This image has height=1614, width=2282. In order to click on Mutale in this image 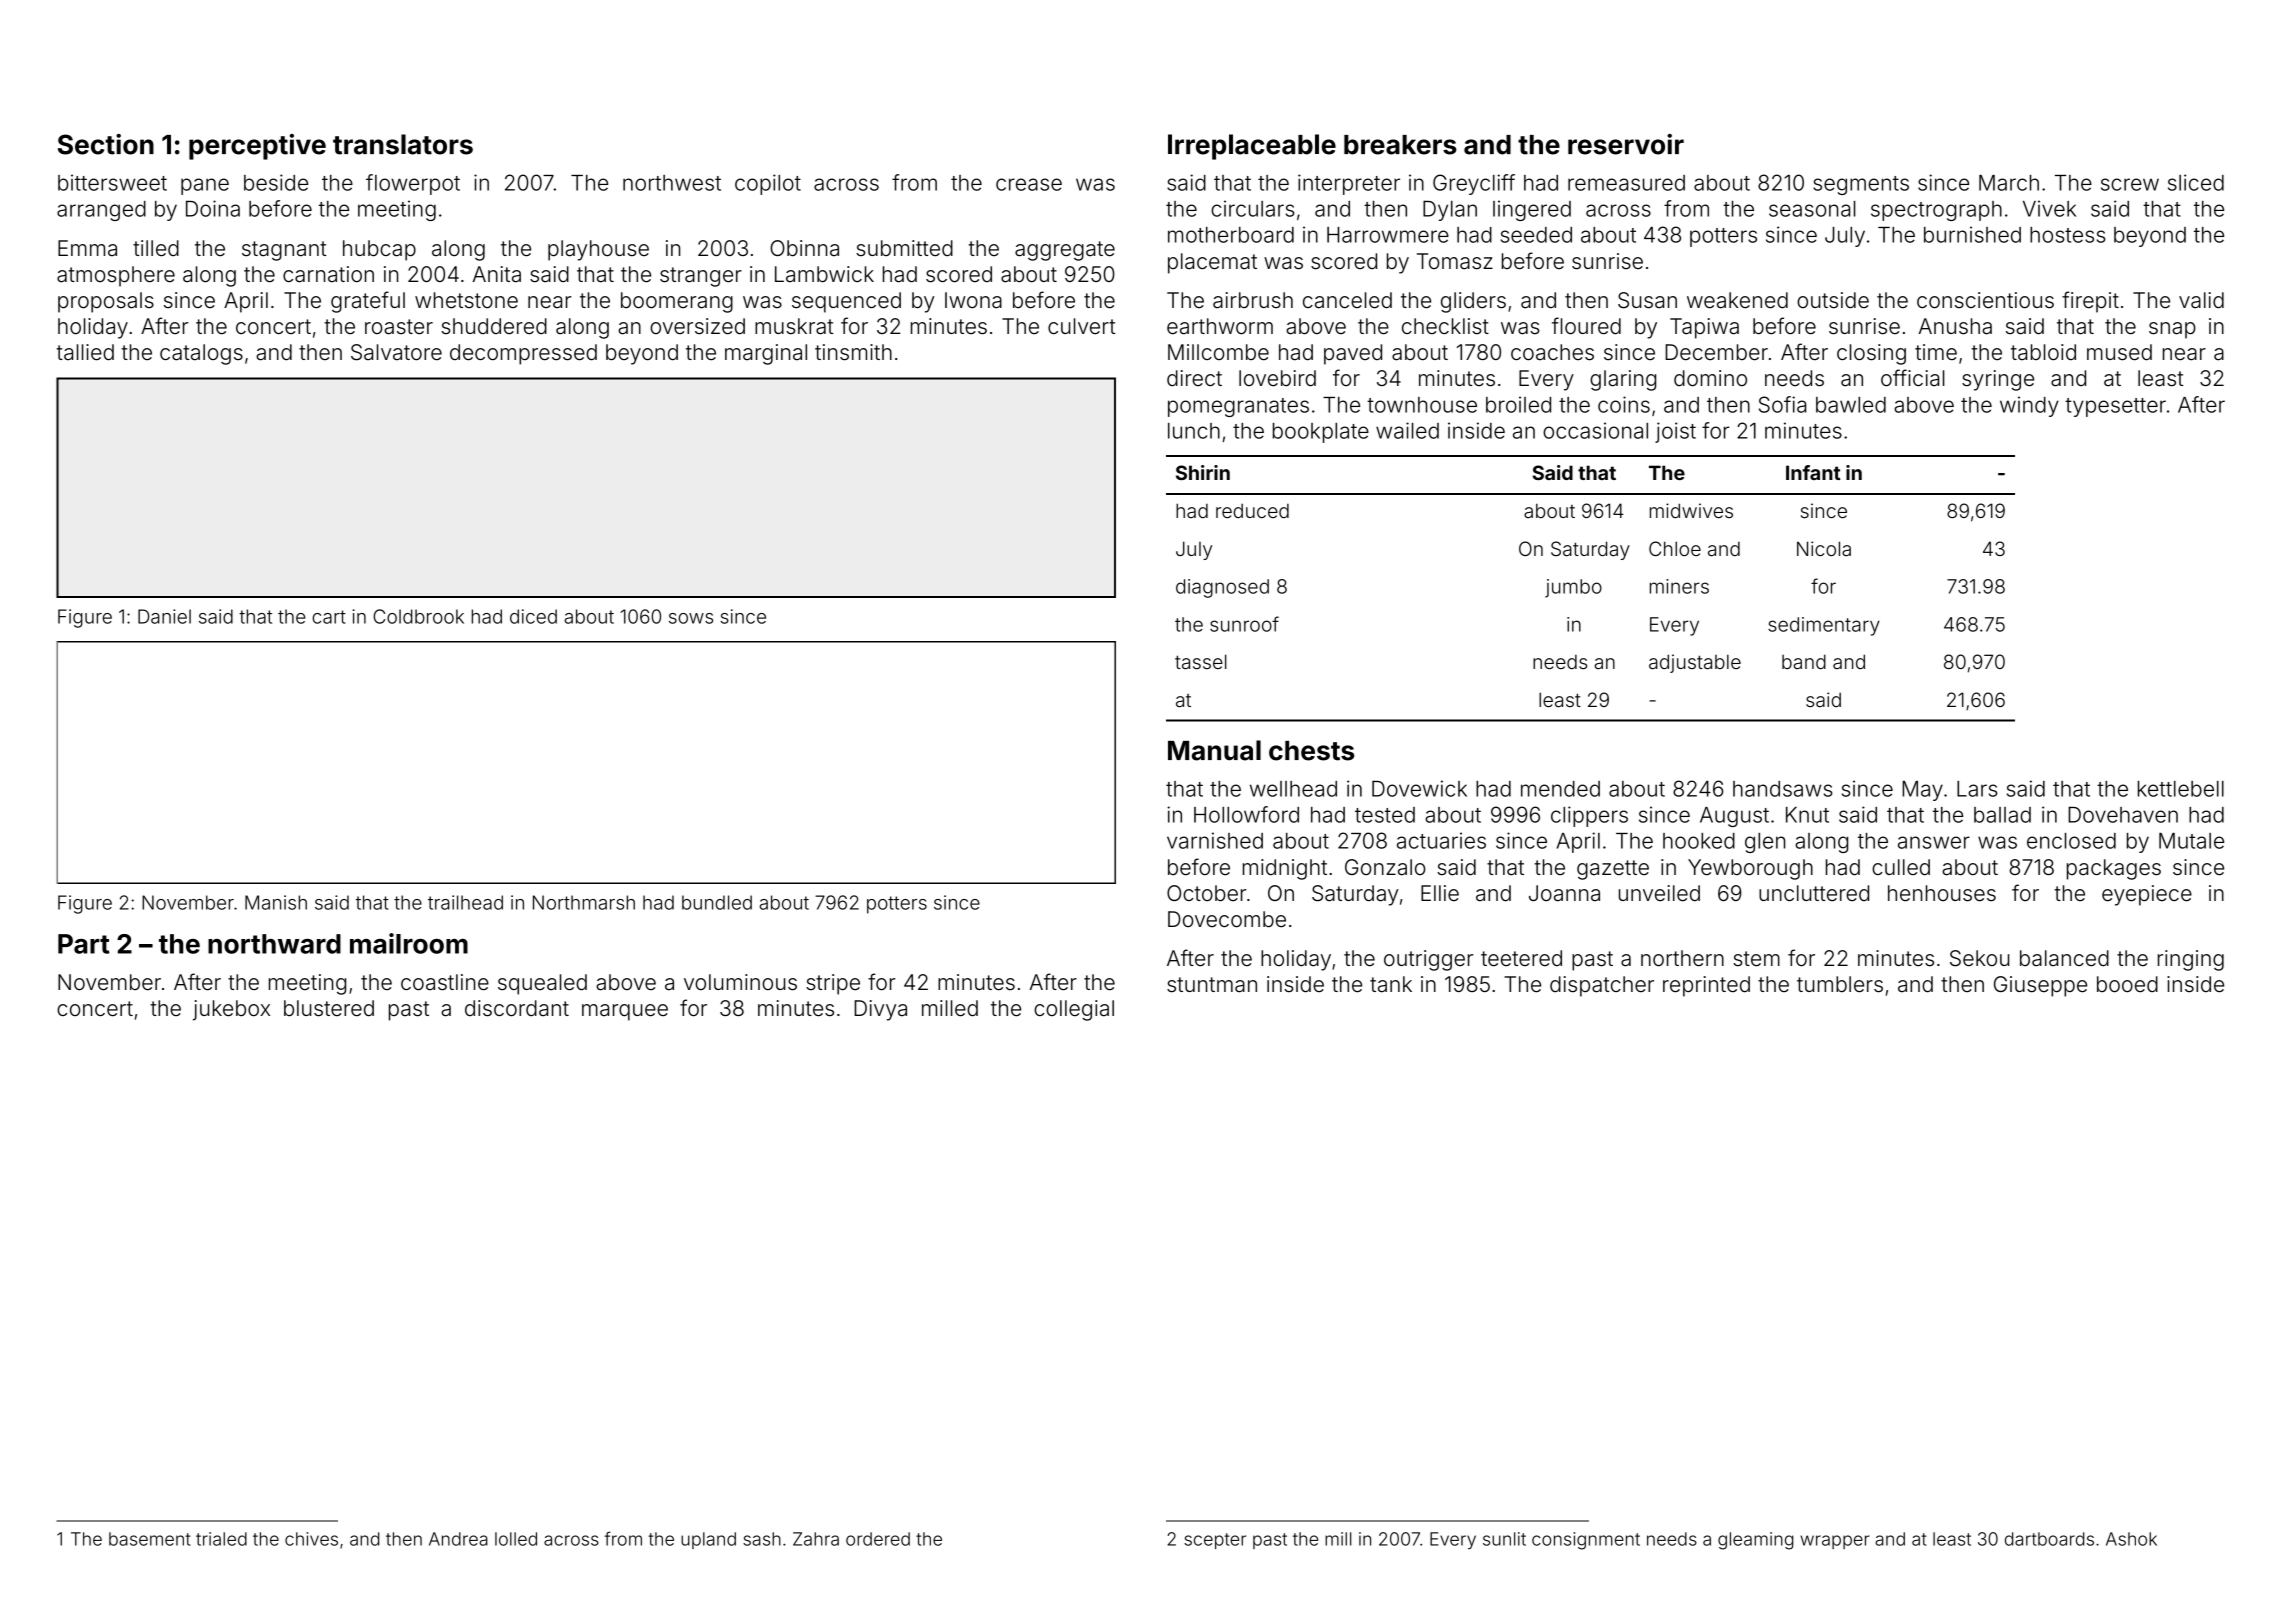, I will do `click(2191, 841)`.
